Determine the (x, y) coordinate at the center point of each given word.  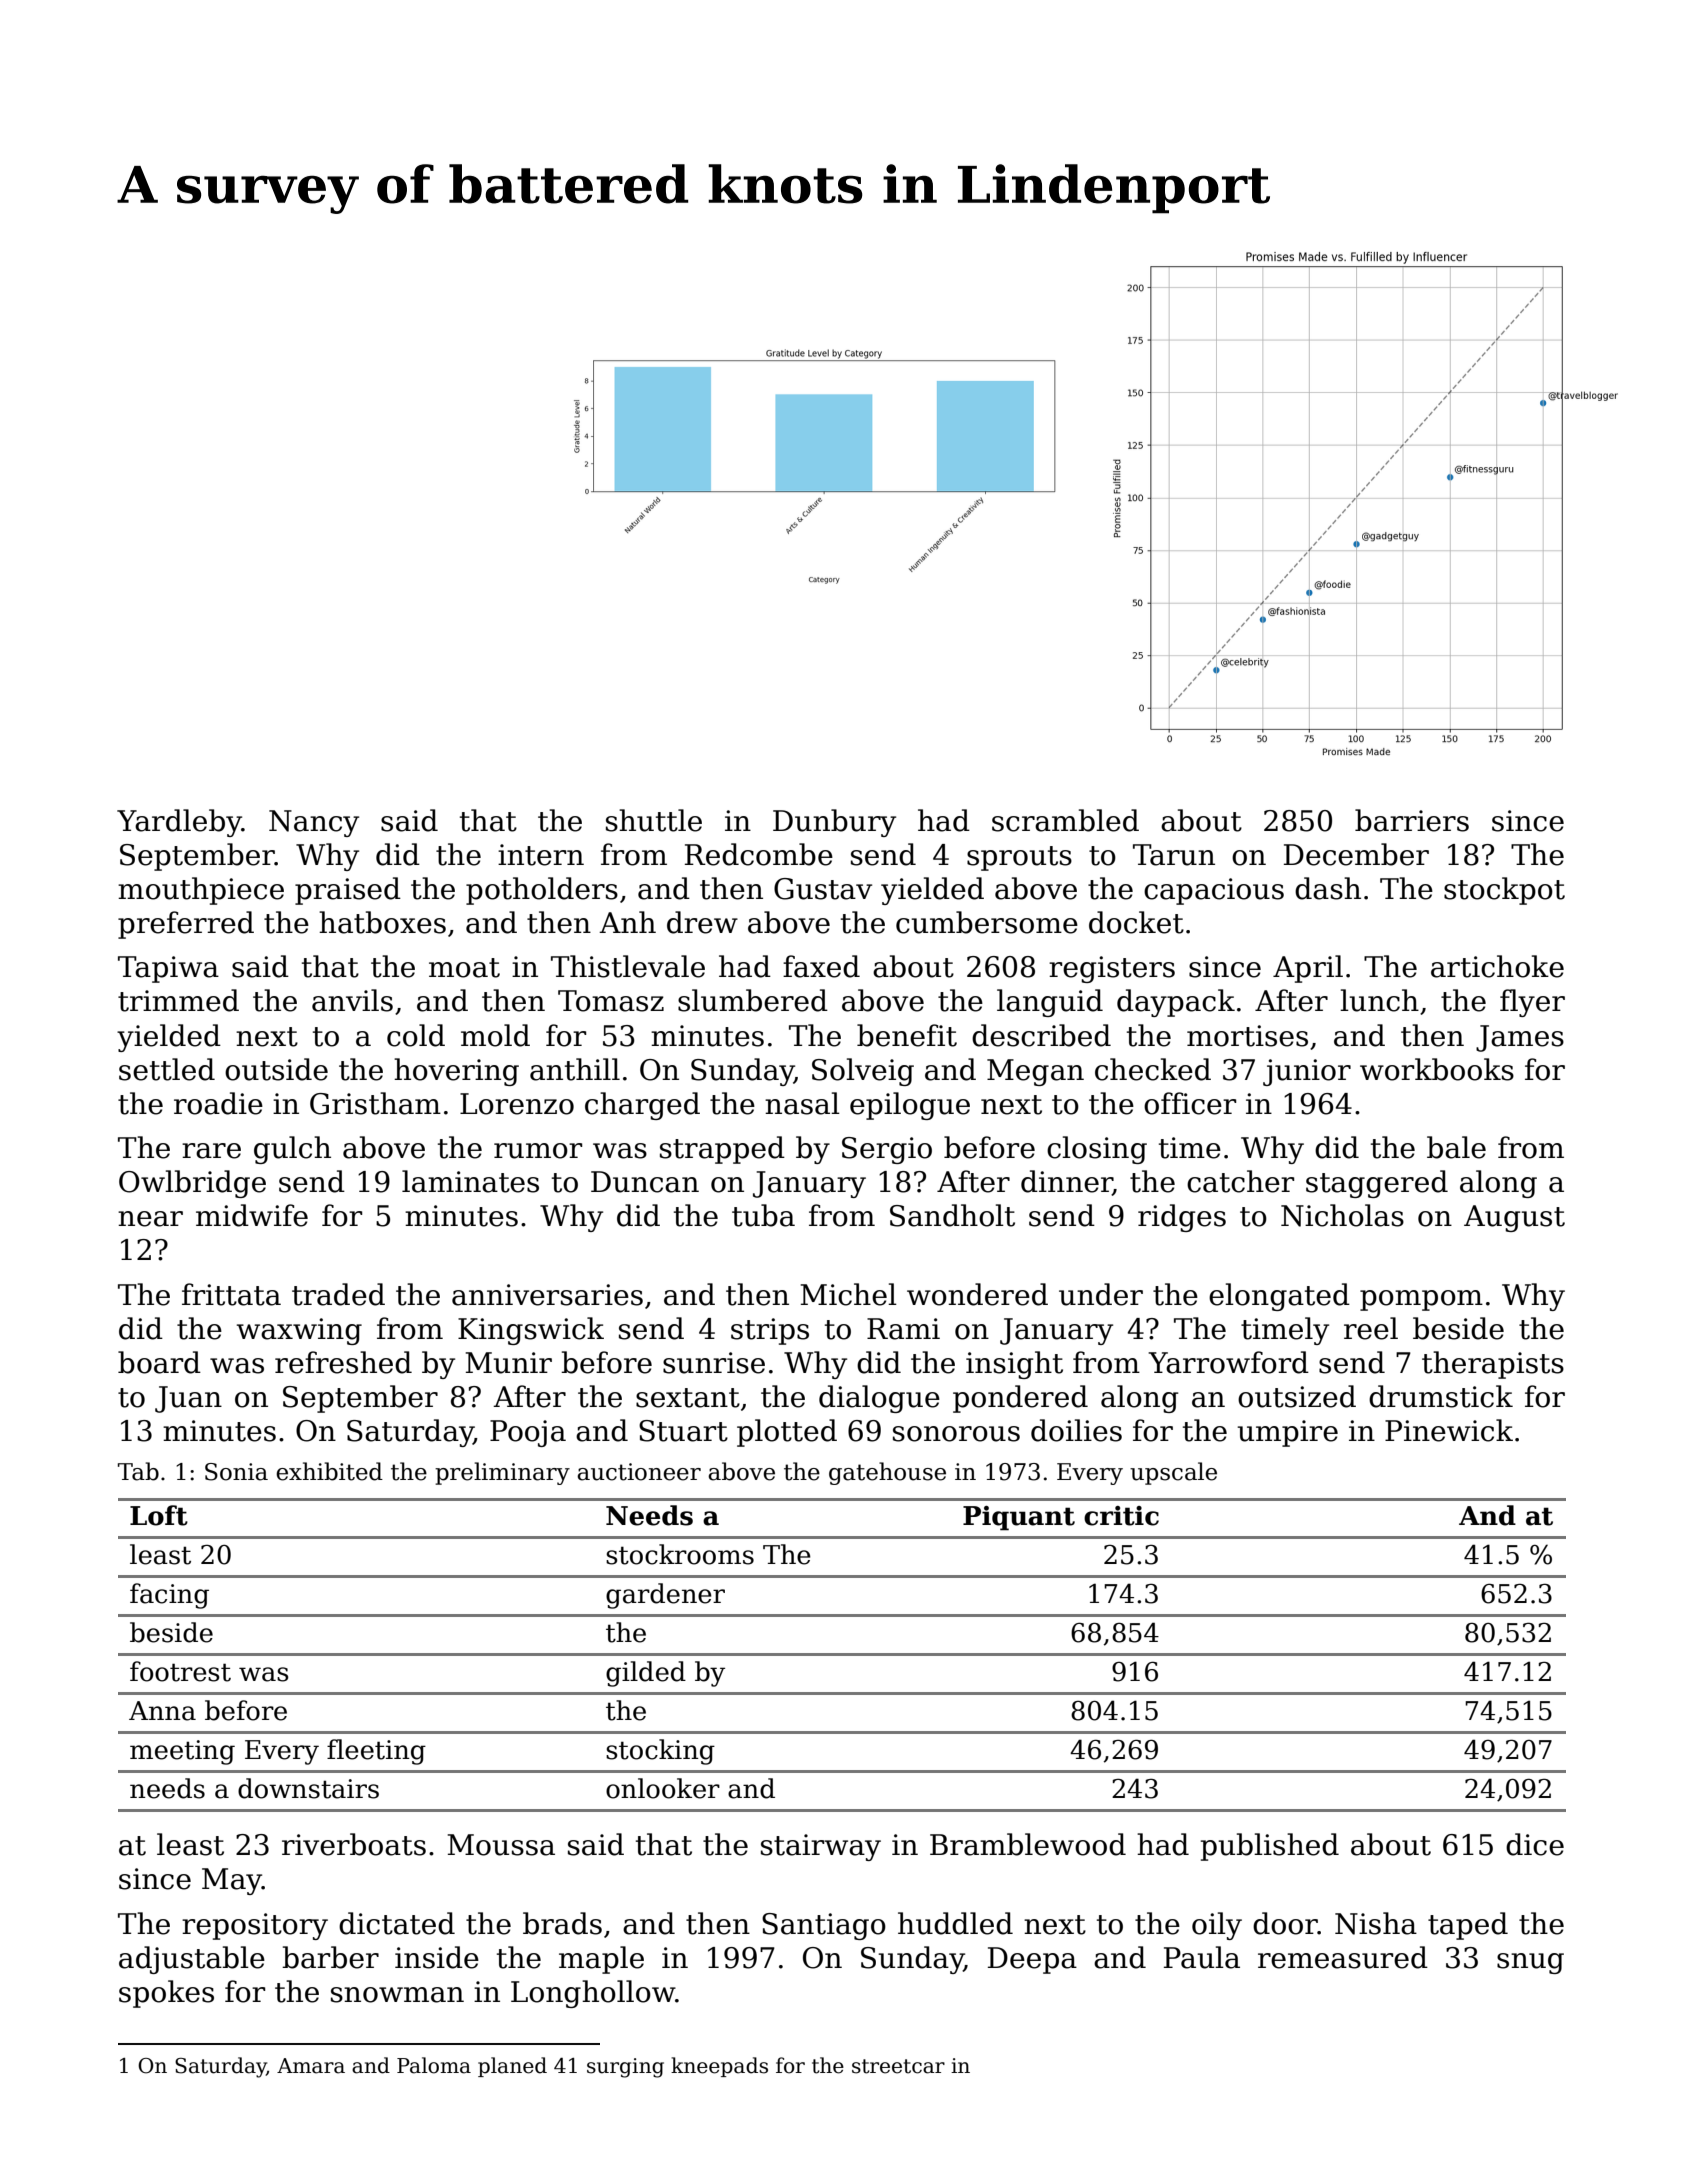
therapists (1493, 1365)
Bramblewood (1028, 1844)
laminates (470, 1181)
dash (1328, 888)
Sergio (887, 1150)
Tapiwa (168, 969)
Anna (162, 1711)
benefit (907, 1035)
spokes (166, 1994)
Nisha (1376, 1923)
